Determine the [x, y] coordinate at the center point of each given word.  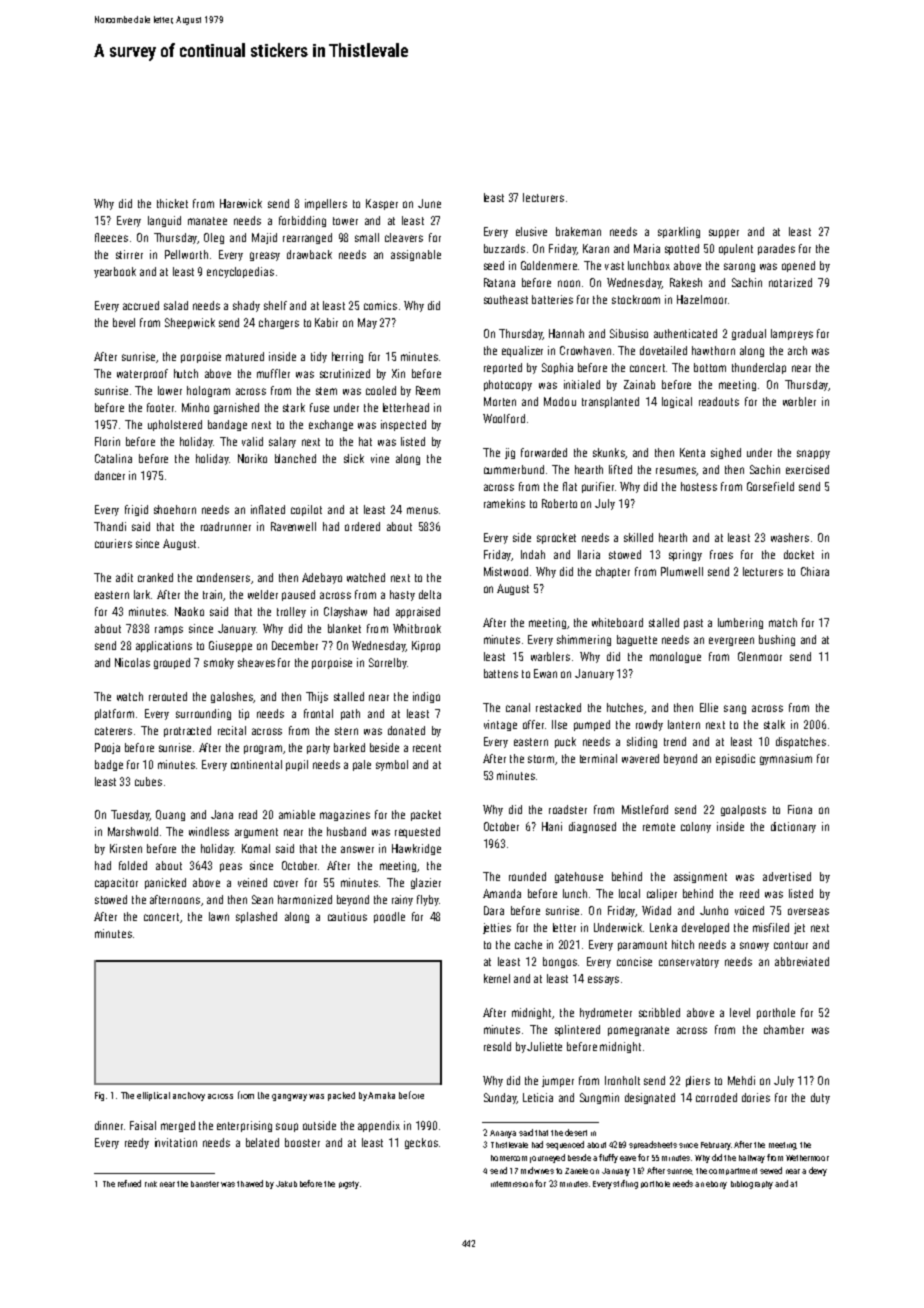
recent [427, 748]
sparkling [679, 232]
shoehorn [175, 509]
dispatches [801, 742]
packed [341, 1096]
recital [232, 730]
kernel [497, 978]
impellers [326, 204]
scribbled [659, 1012]
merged [178, 1126]
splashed [256, 917]
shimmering [584, 640]
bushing [777, 640]
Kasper [382, 204]
